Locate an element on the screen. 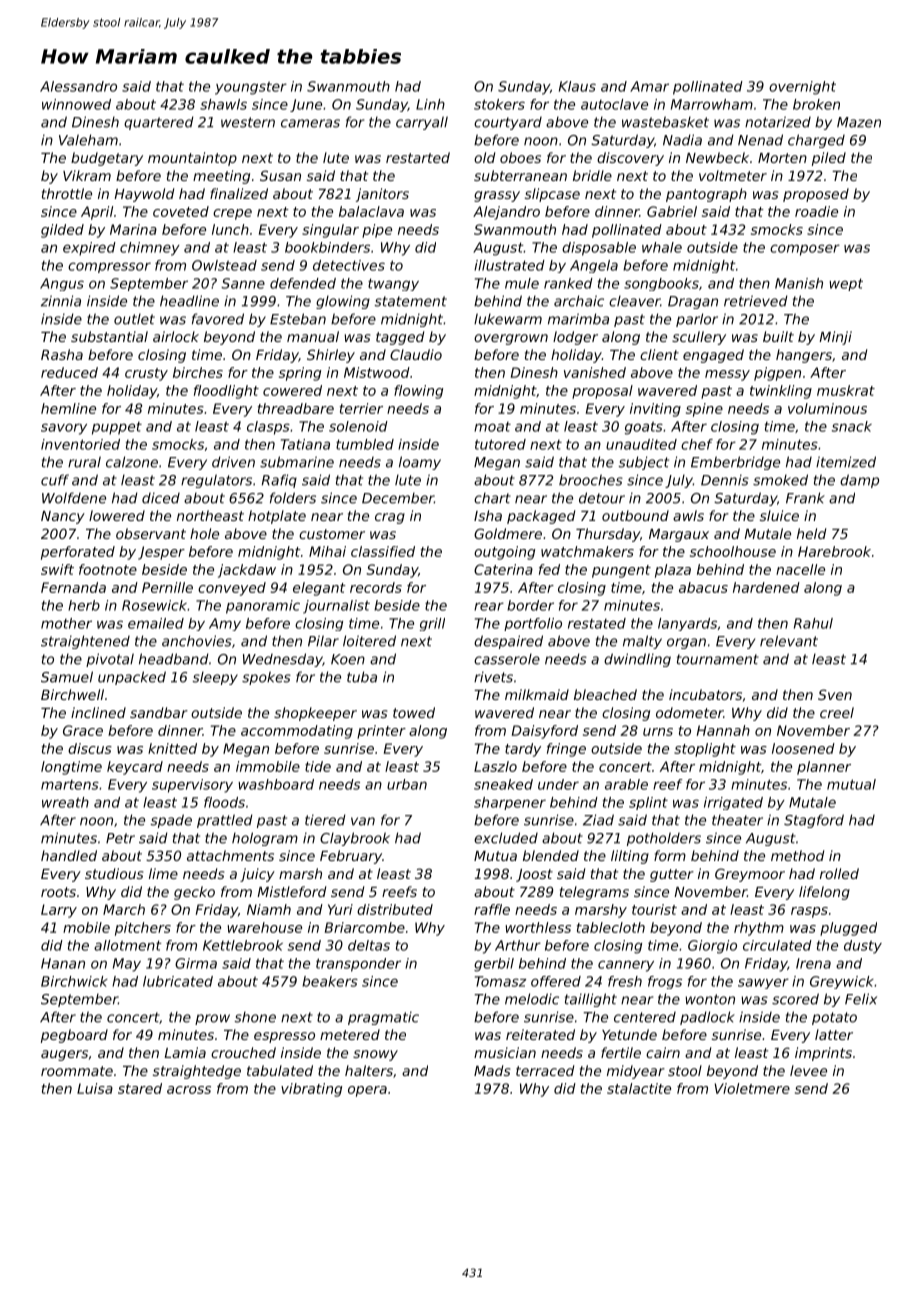 This screenshot has width=924, height=1308. Nancy is located at coordinates (63, 517).
